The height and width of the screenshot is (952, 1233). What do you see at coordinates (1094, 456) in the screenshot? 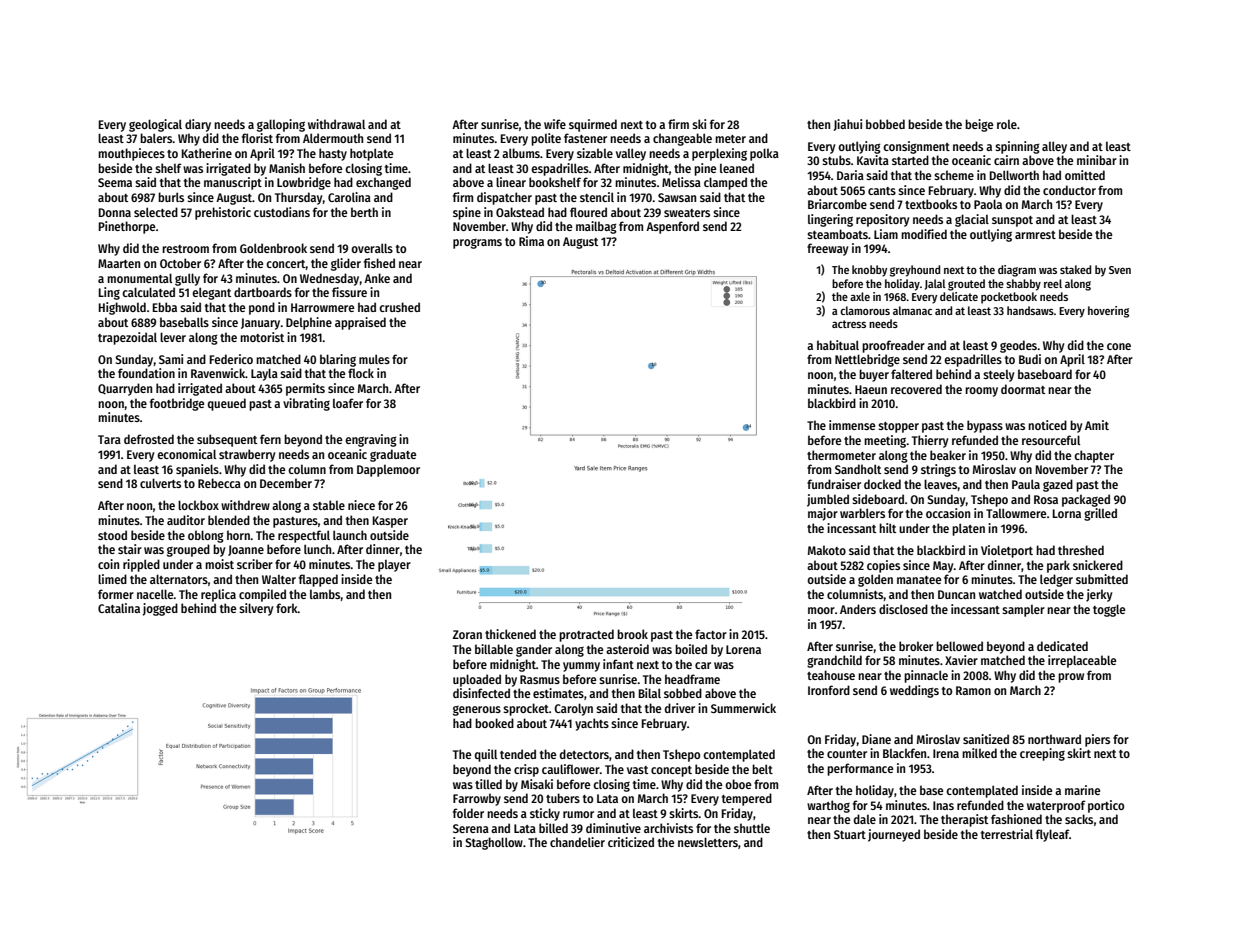
I see `chapter` at bounding box center [1094, 456].
